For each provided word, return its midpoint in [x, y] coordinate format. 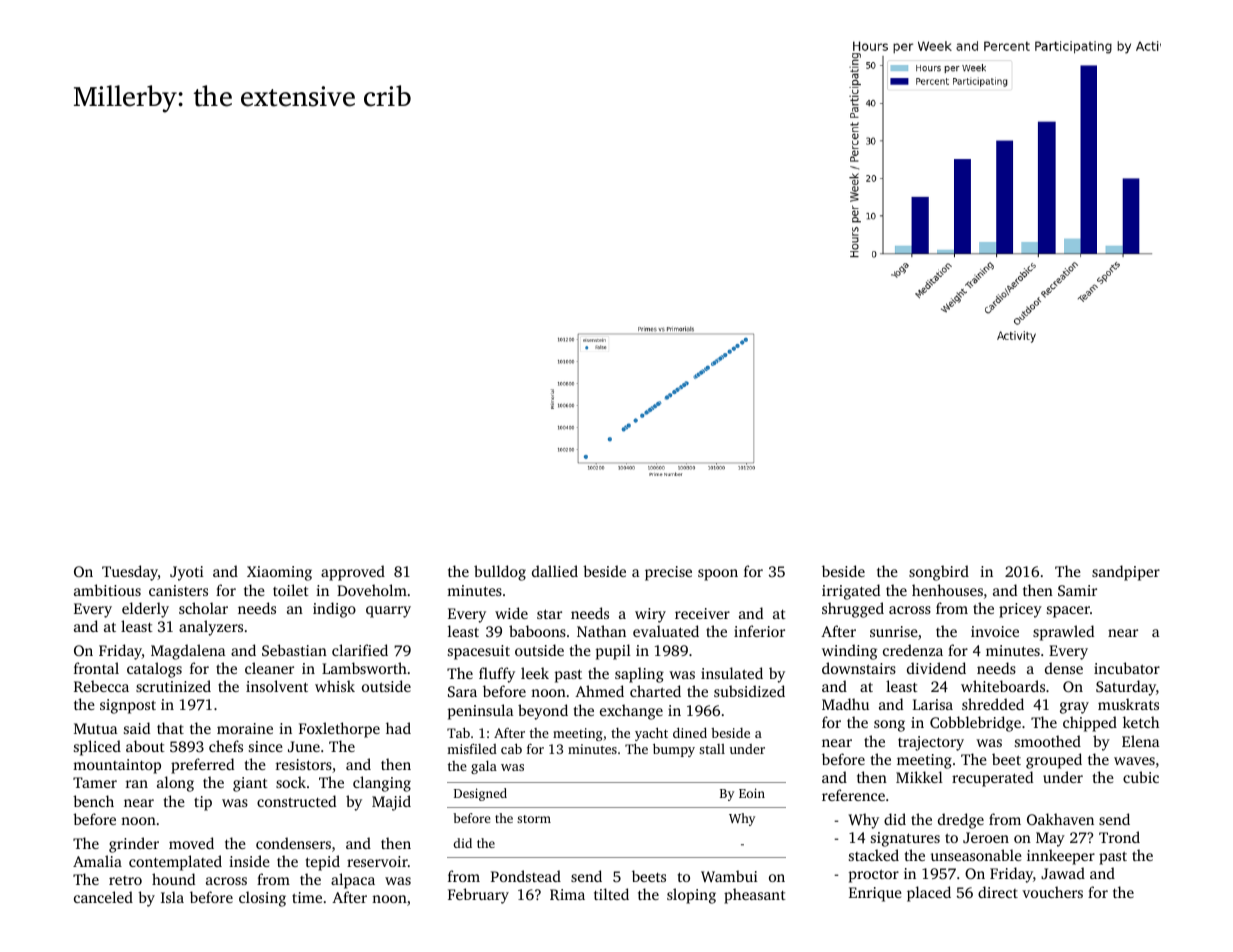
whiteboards [1003, 686]
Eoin [752, 793]
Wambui [729, 876]
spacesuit [479, 652]
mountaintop [117, 766]
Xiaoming [279, 573]
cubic [1141, 777]
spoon [718, 575]
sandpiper [1126, 573]
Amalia [97, 861]
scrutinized [173, 686]
